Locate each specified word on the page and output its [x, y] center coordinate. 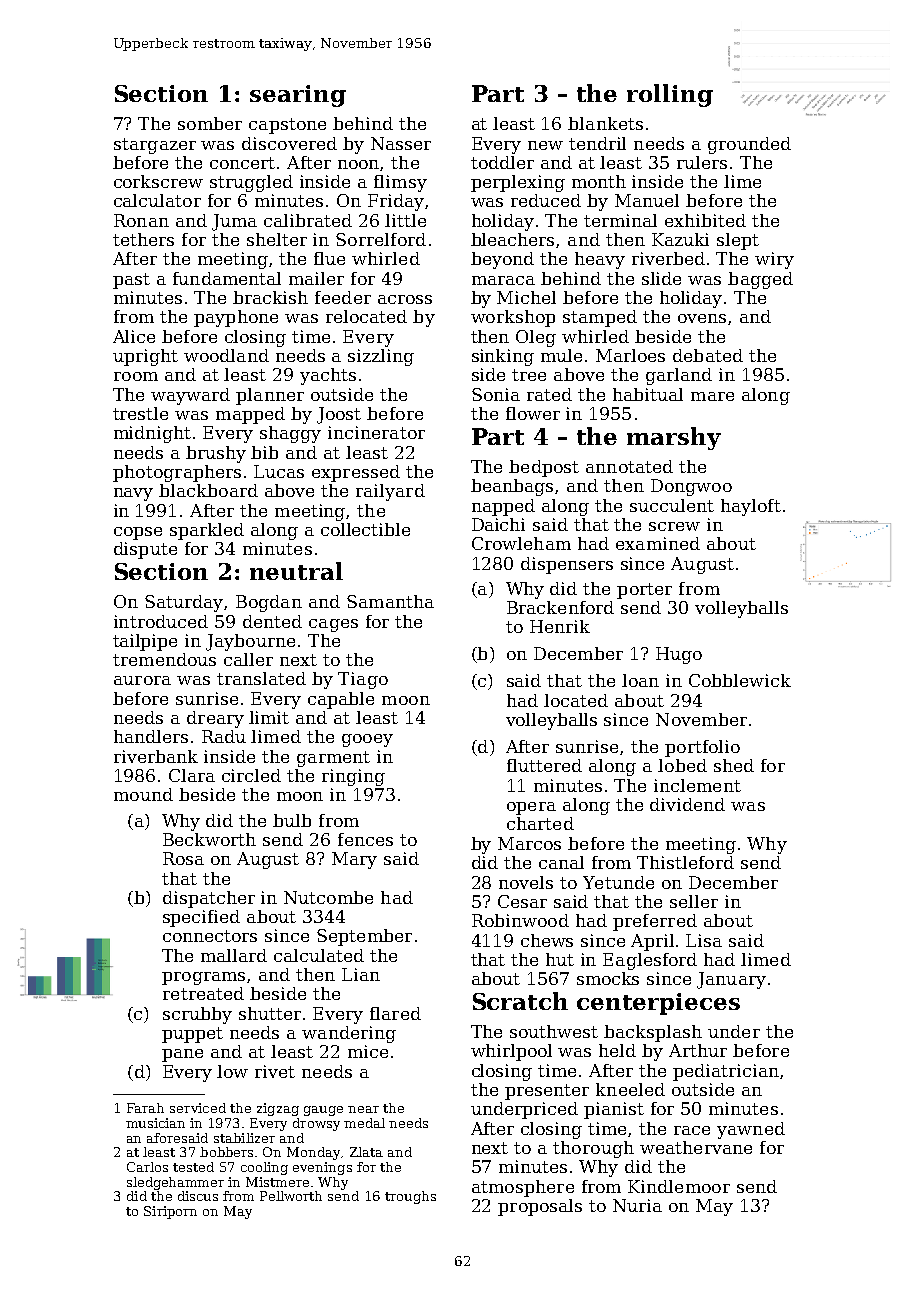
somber [210, 123]
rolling [670, 95]
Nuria [637, 1205]
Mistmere [277, 1182]
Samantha [390, 601]
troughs [410, 1197]
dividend [687, 804]
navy [133, 494]
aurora [142, 680]
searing [298, 96]
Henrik [560, 626]
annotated [629, 466]
